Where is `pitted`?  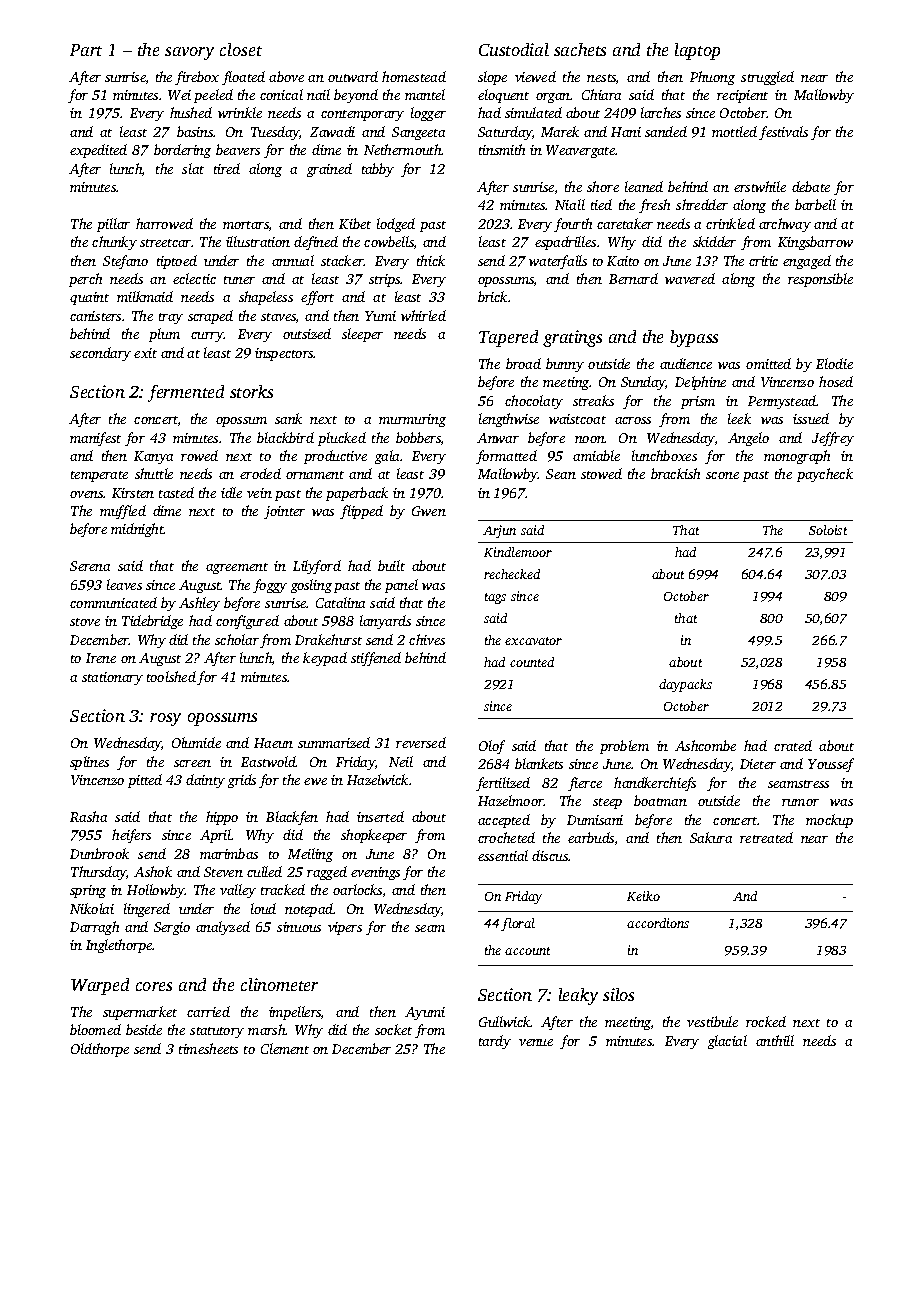 pitted is located at coordinates (145, 781).
